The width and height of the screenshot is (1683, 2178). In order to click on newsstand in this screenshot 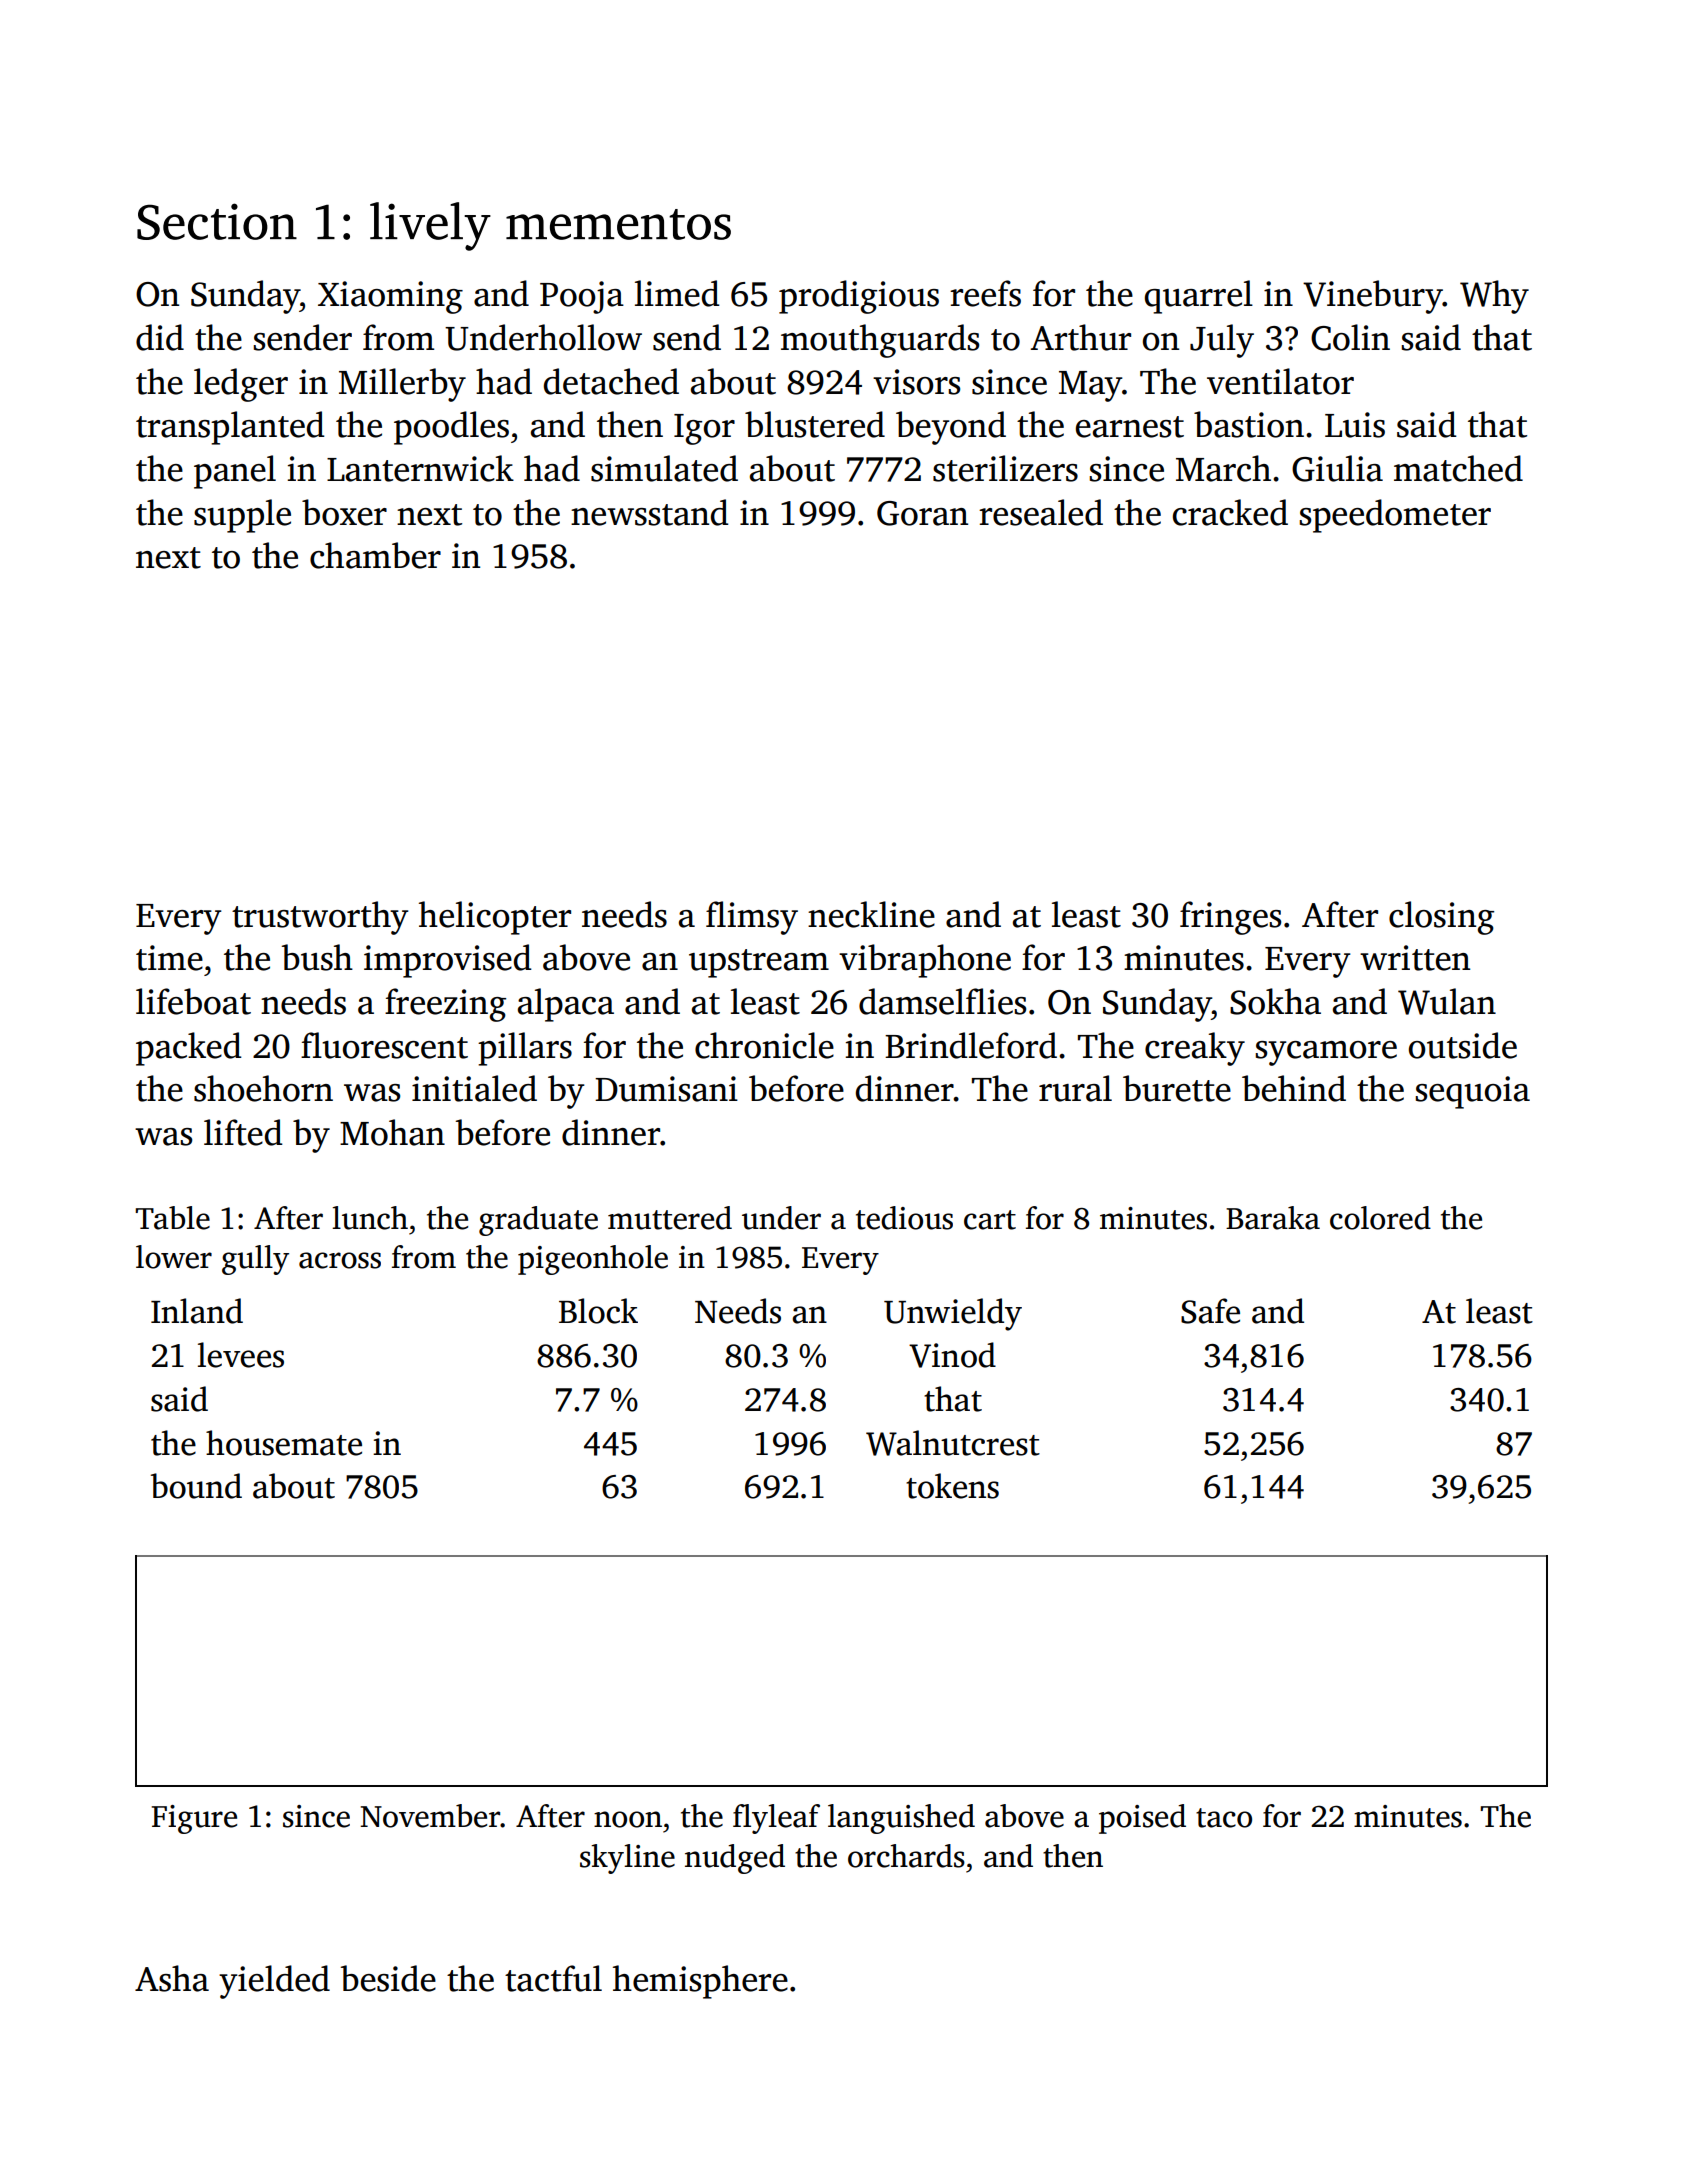, I will do `click(650, 512)`.
